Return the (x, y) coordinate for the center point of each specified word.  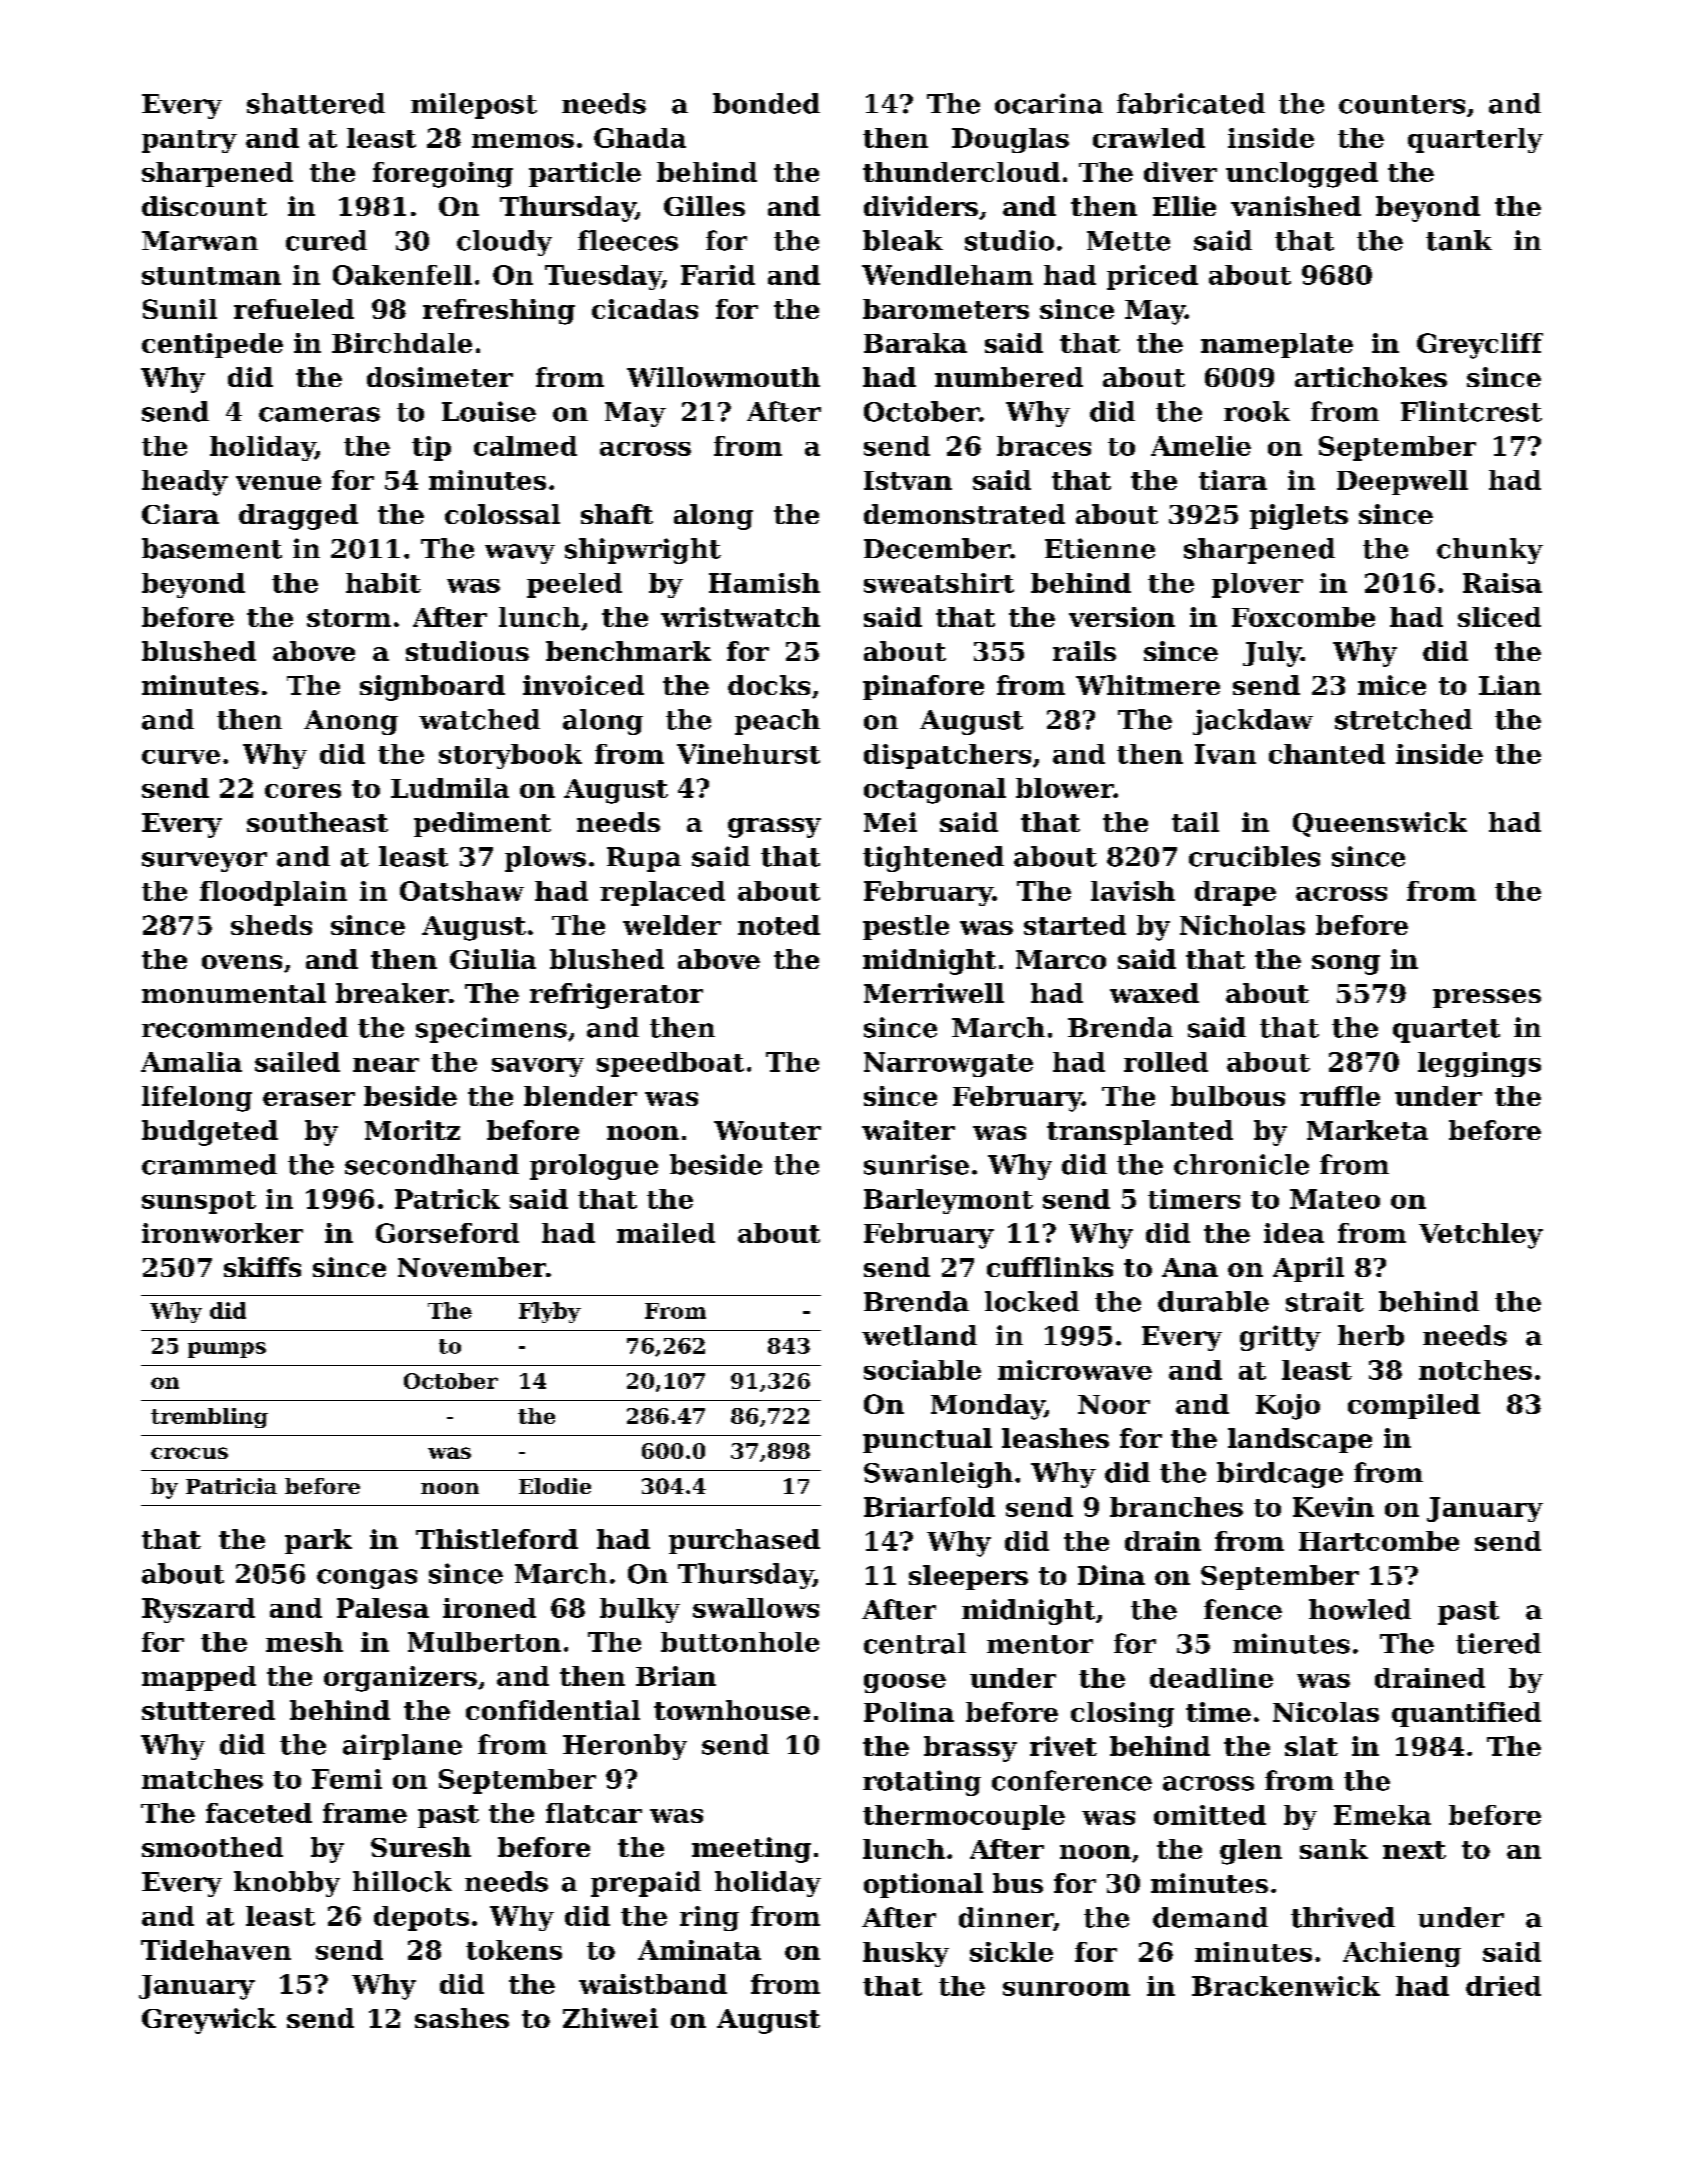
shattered (316, 103)
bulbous (1228, 1096)
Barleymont (948, 1201)
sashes (462, 2018)
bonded (766, 103)
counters (1402, 104)
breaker (392, 993)
